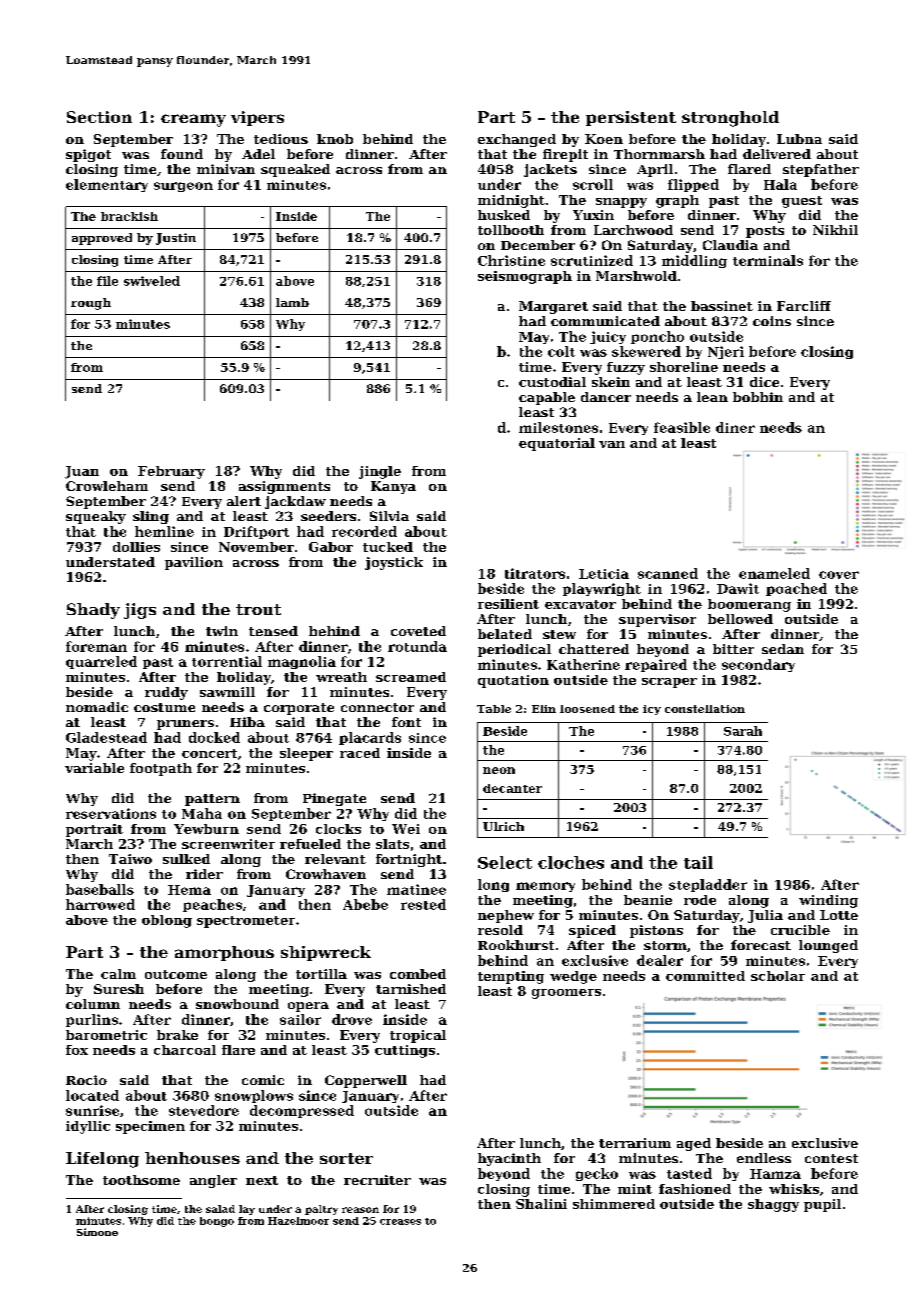 The image size is (924, 1308). Describe the element at coordinates (656, 931) in the screenshot. I see `pistons` at that location.
